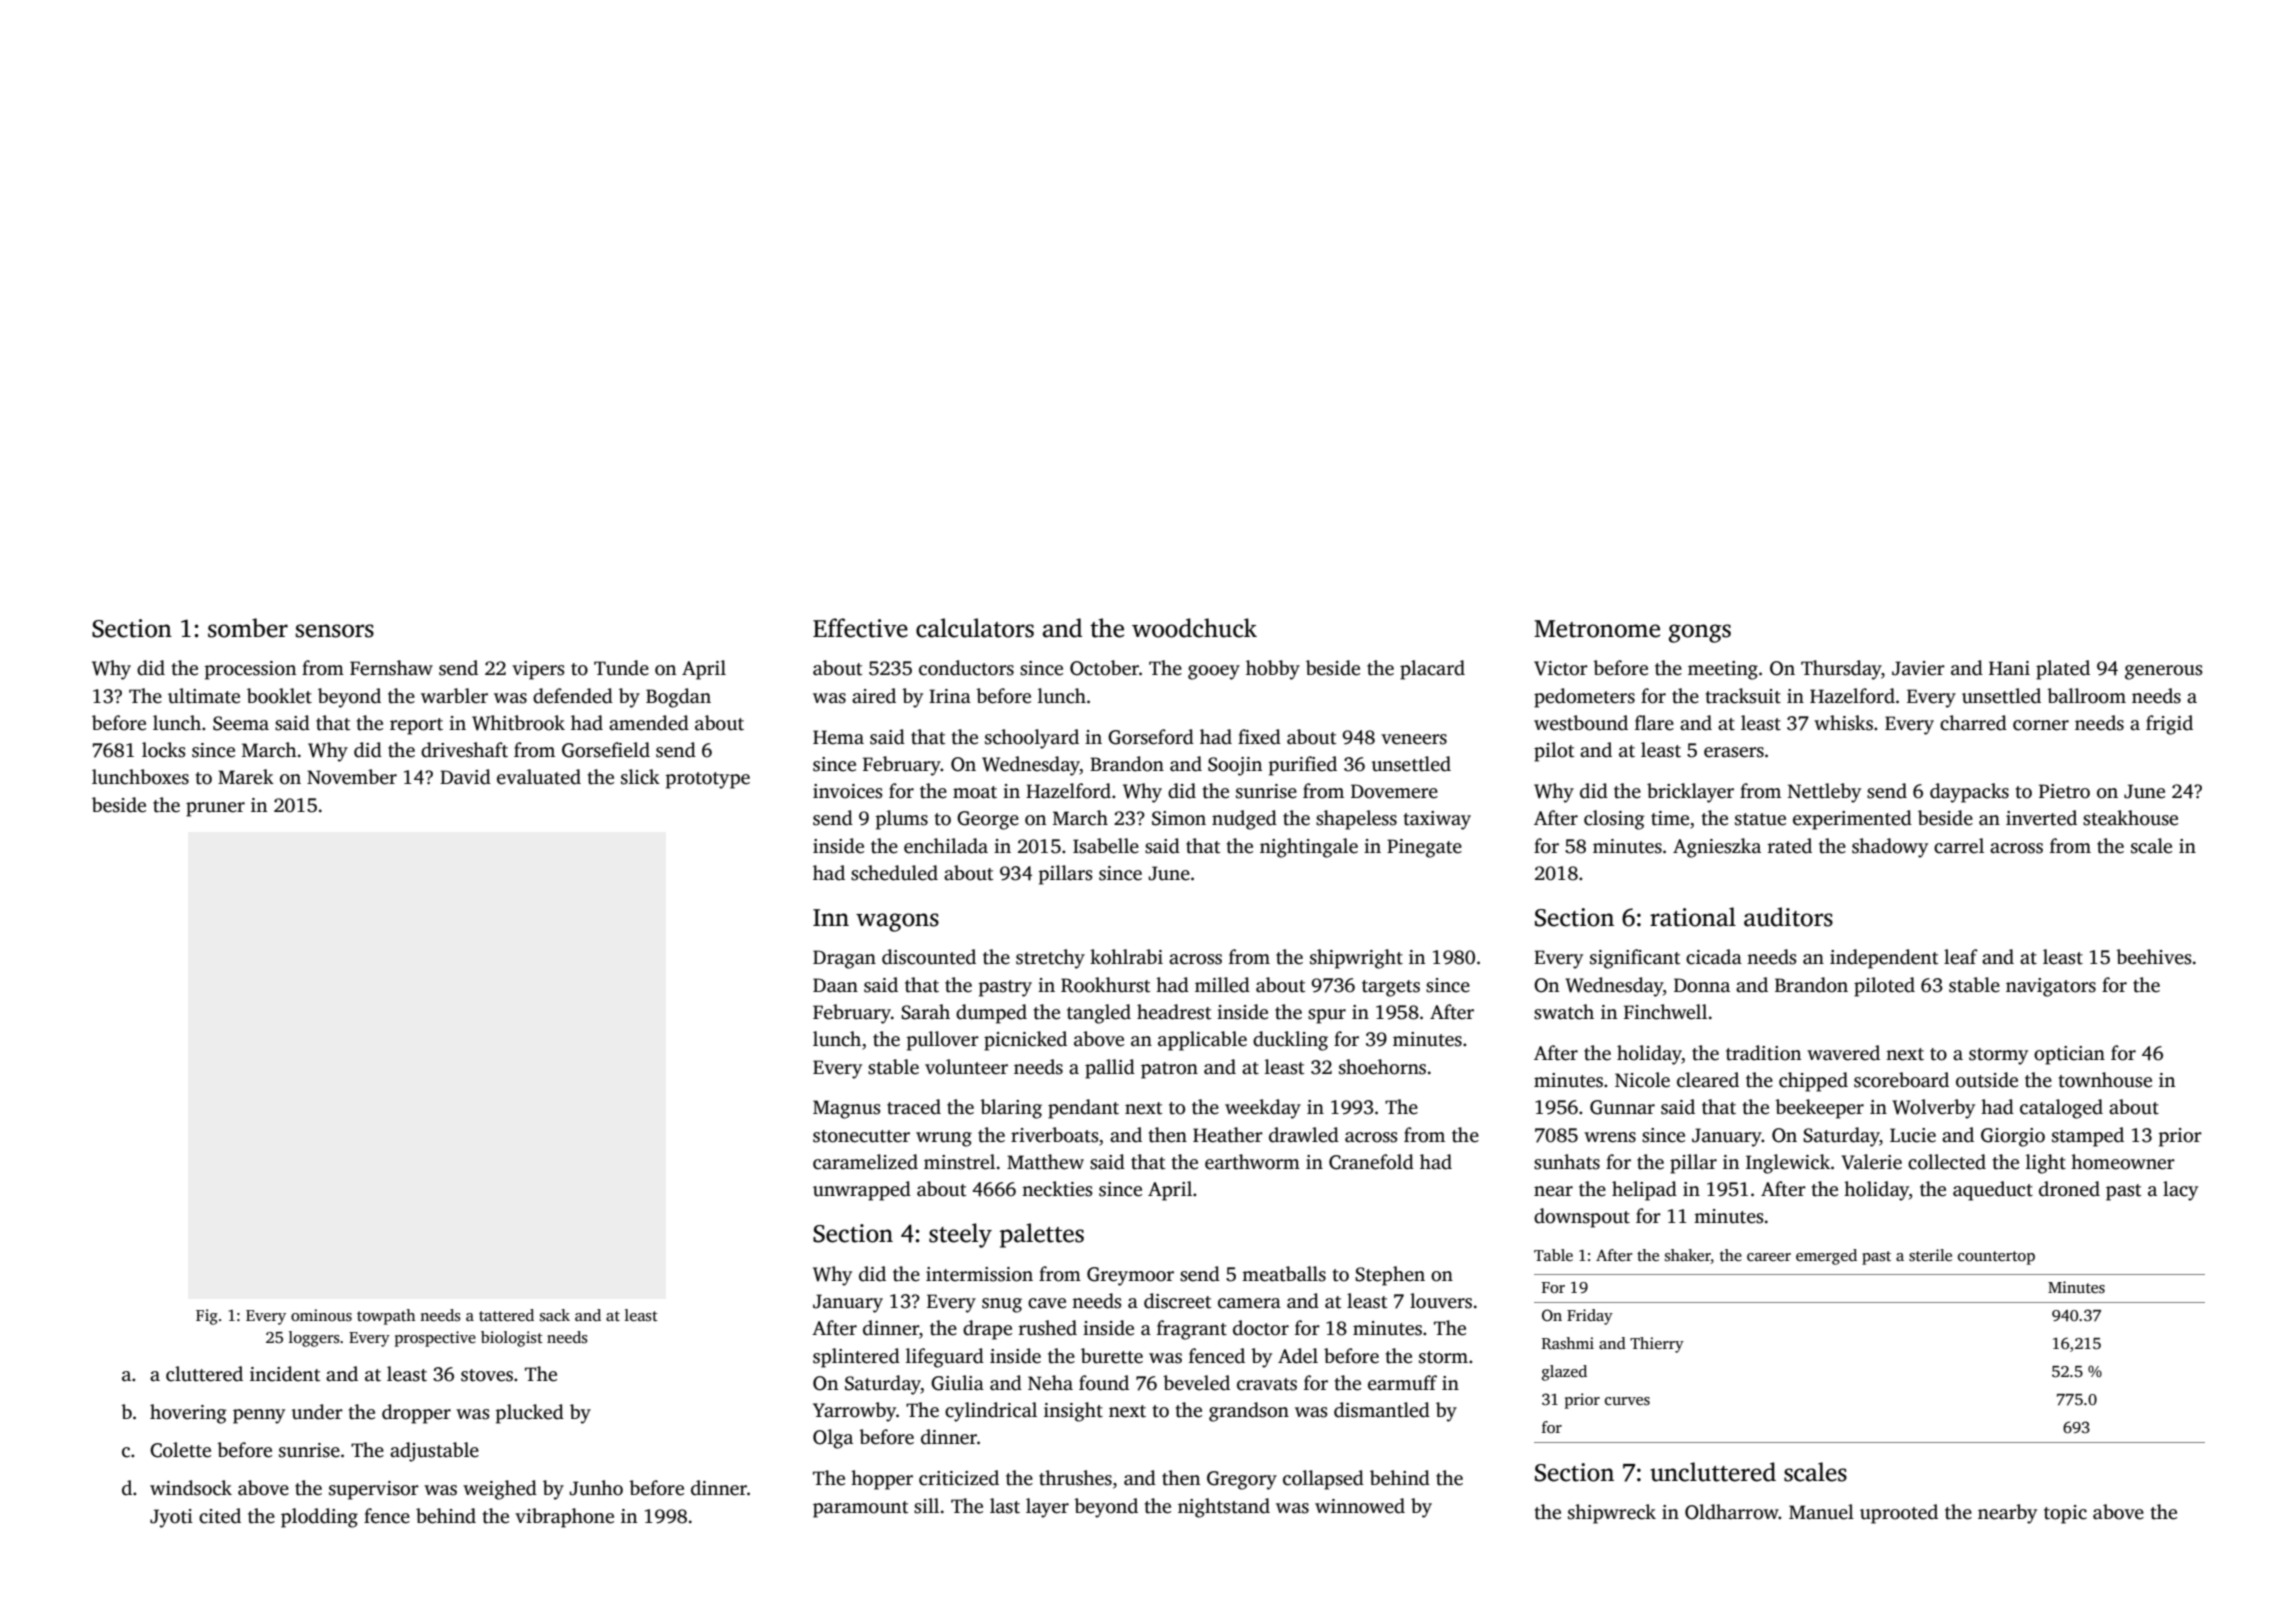 The width and height of the screenshot is (2296, 1623). I want to click on Tunde, so click(621, 668).
